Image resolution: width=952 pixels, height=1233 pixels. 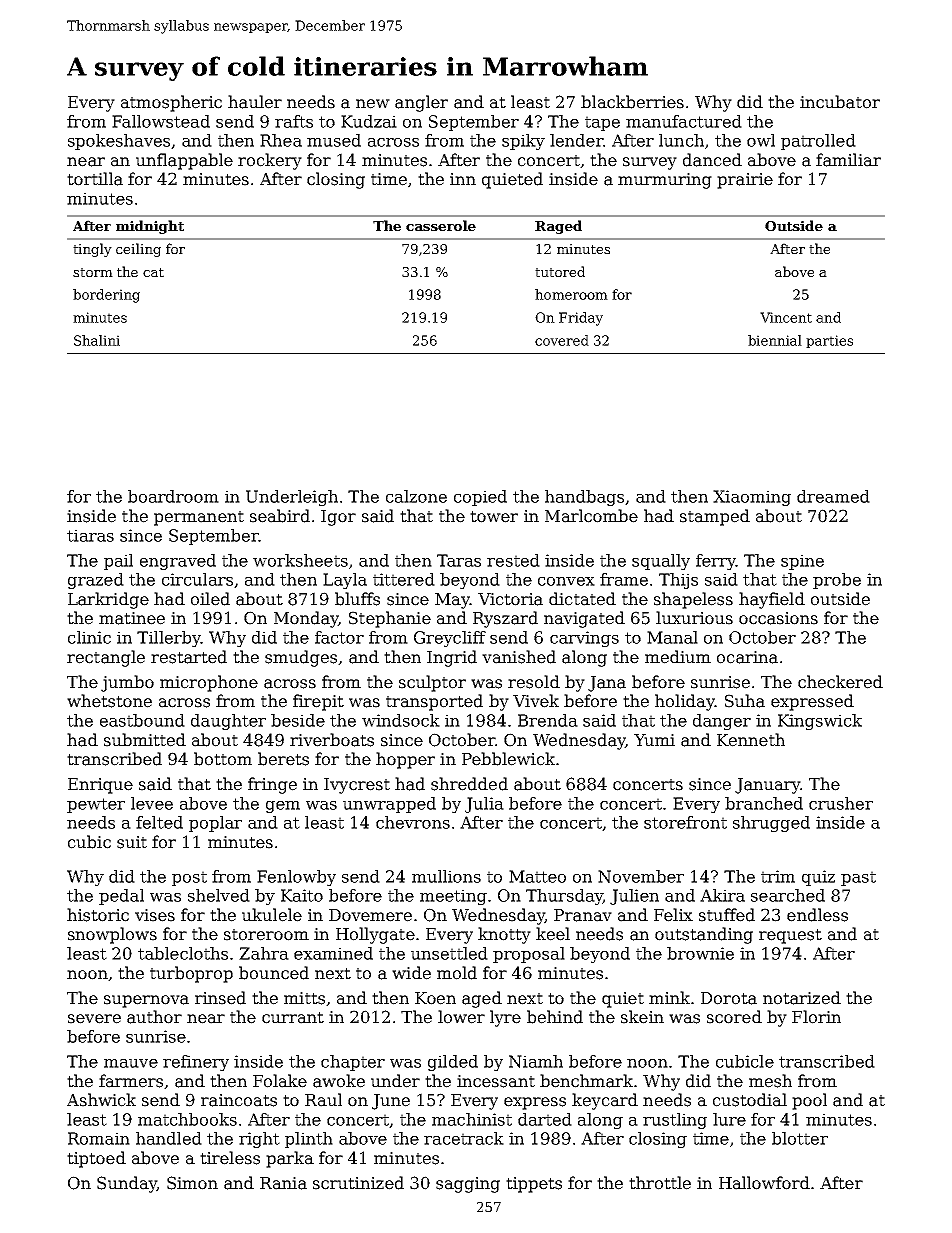 I want to click on May, so click(x=452, y=601).
